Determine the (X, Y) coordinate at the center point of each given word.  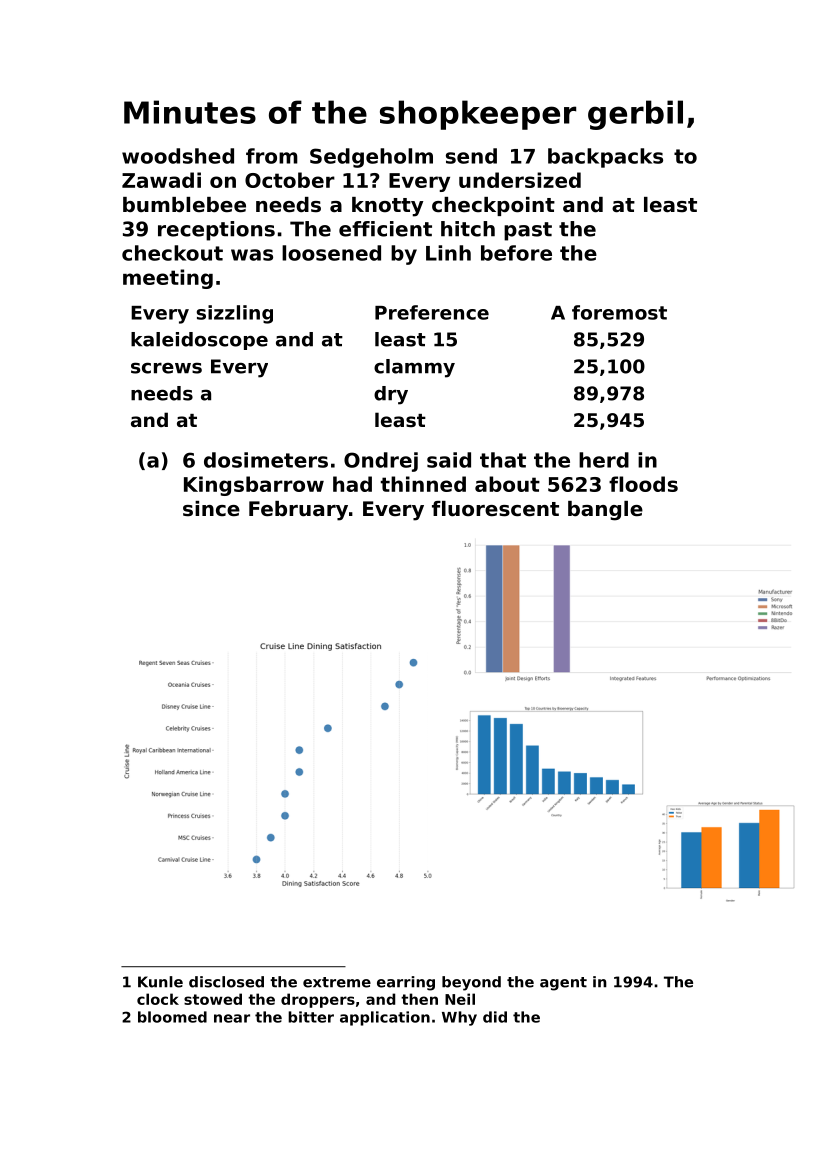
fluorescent (495, 509)
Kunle (160, 982)
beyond (471, 983)
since (211, 509)
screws (166, 368)
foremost (619, 312)
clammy (414, 368)
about (507, 484)
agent (563, 984)
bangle (605, 511)
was (252, 255)
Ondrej (381, 462)
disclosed (226, 982)
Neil (460, 999)
